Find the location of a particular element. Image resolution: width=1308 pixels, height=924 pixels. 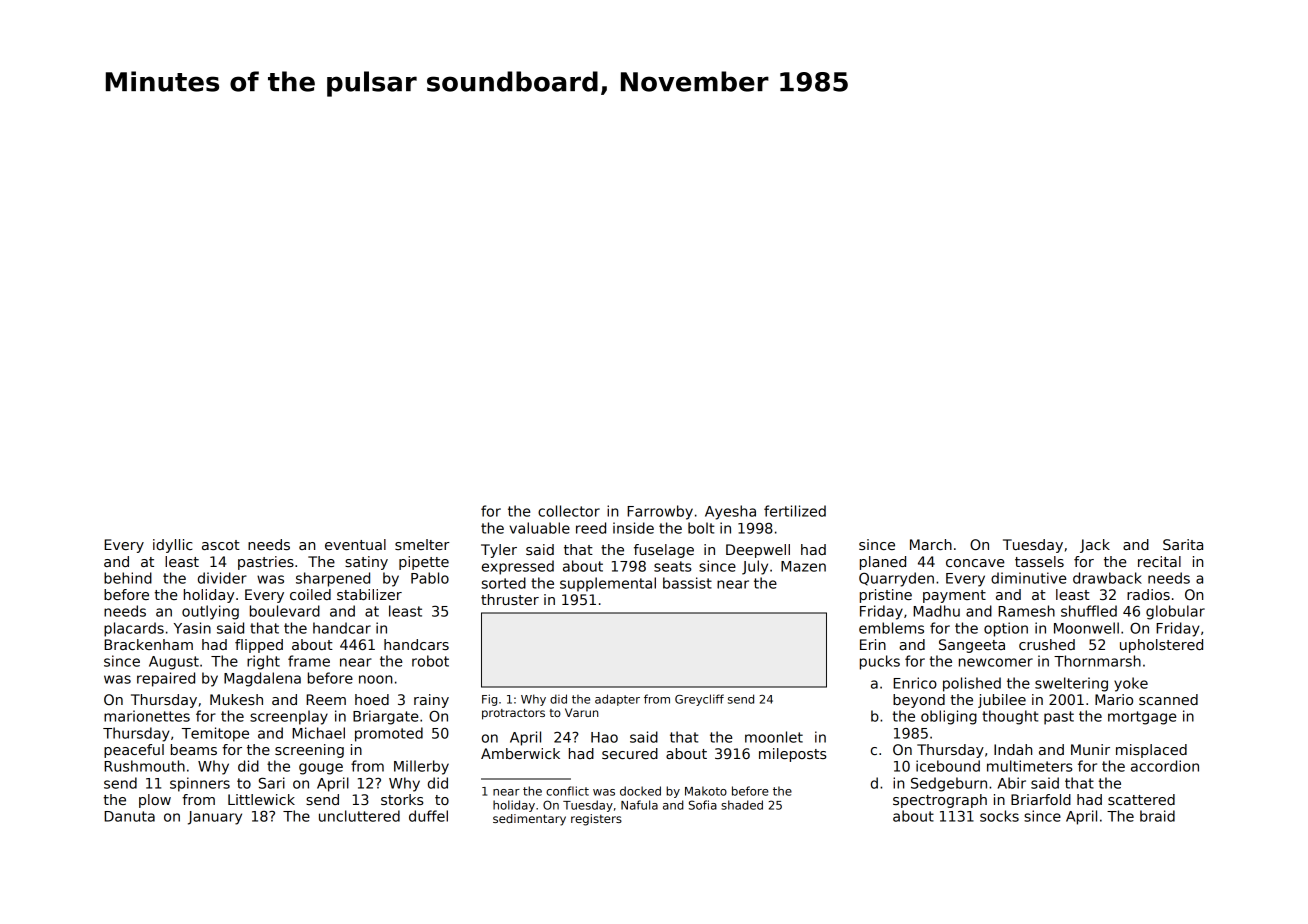

collector is located at coordinates (569, 511).
